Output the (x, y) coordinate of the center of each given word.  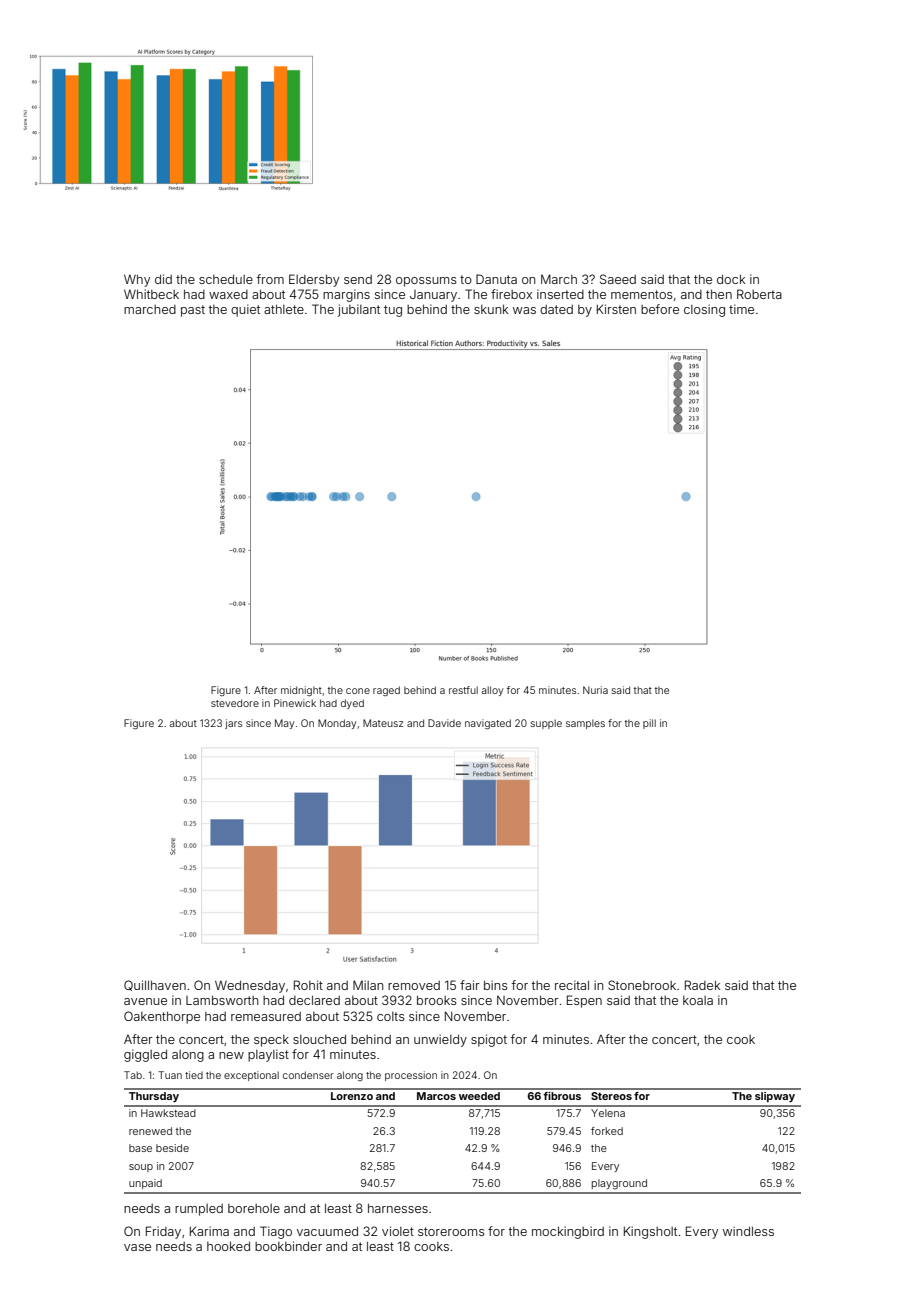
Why (137, 280)
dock (731, 279)
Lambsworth (222, 1000)
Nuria (595, 690)
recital (572, 985)
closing (704, 310)
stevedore (235, 703)
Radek (702, 985)
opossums (426, 282)
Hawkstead (168, 1113)
